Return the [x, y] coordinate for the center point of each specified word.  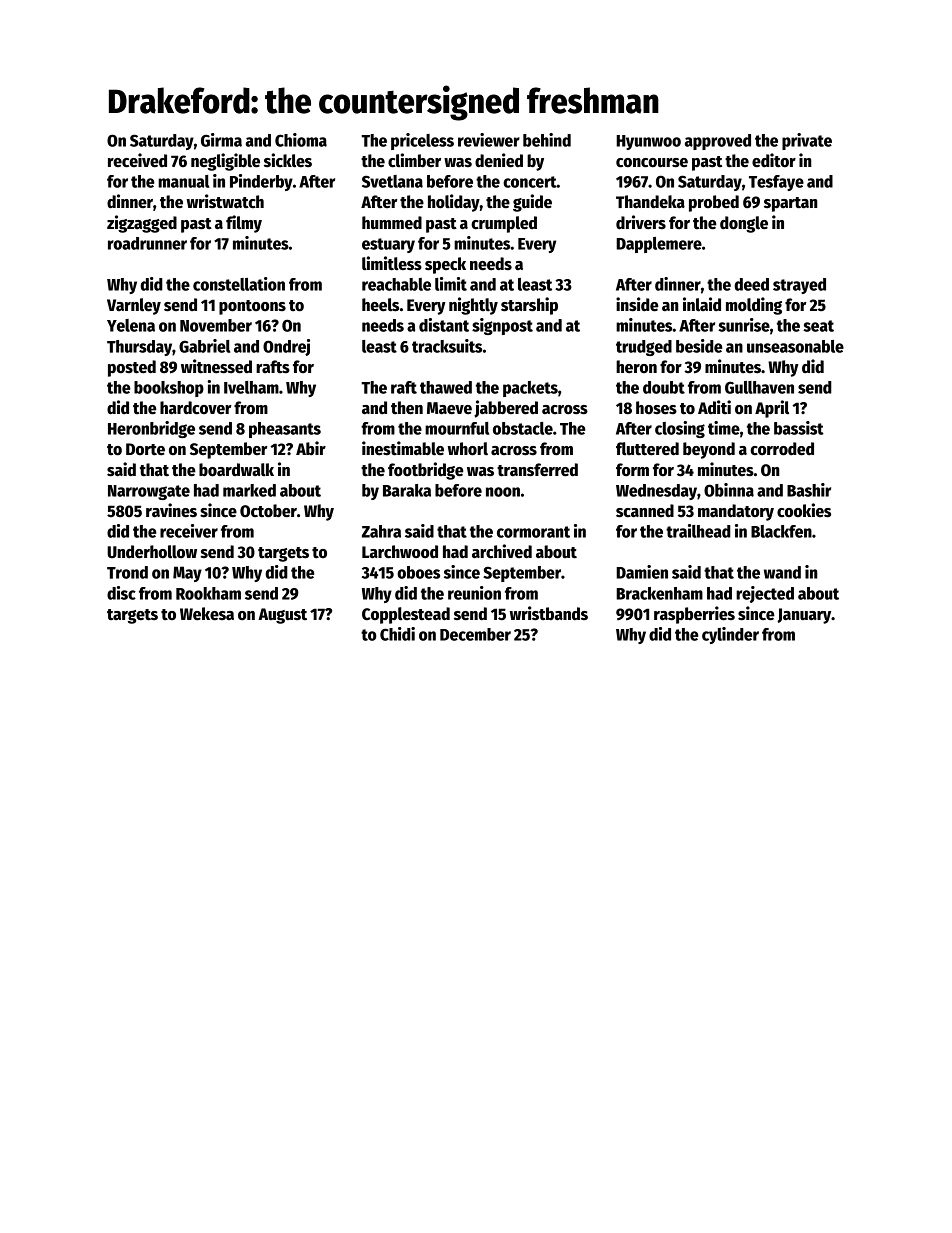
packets [530, 389]
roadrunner [147, 243]
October [268, 511]
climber [414, 160]
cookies [804, 510]
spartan [791, 204]
